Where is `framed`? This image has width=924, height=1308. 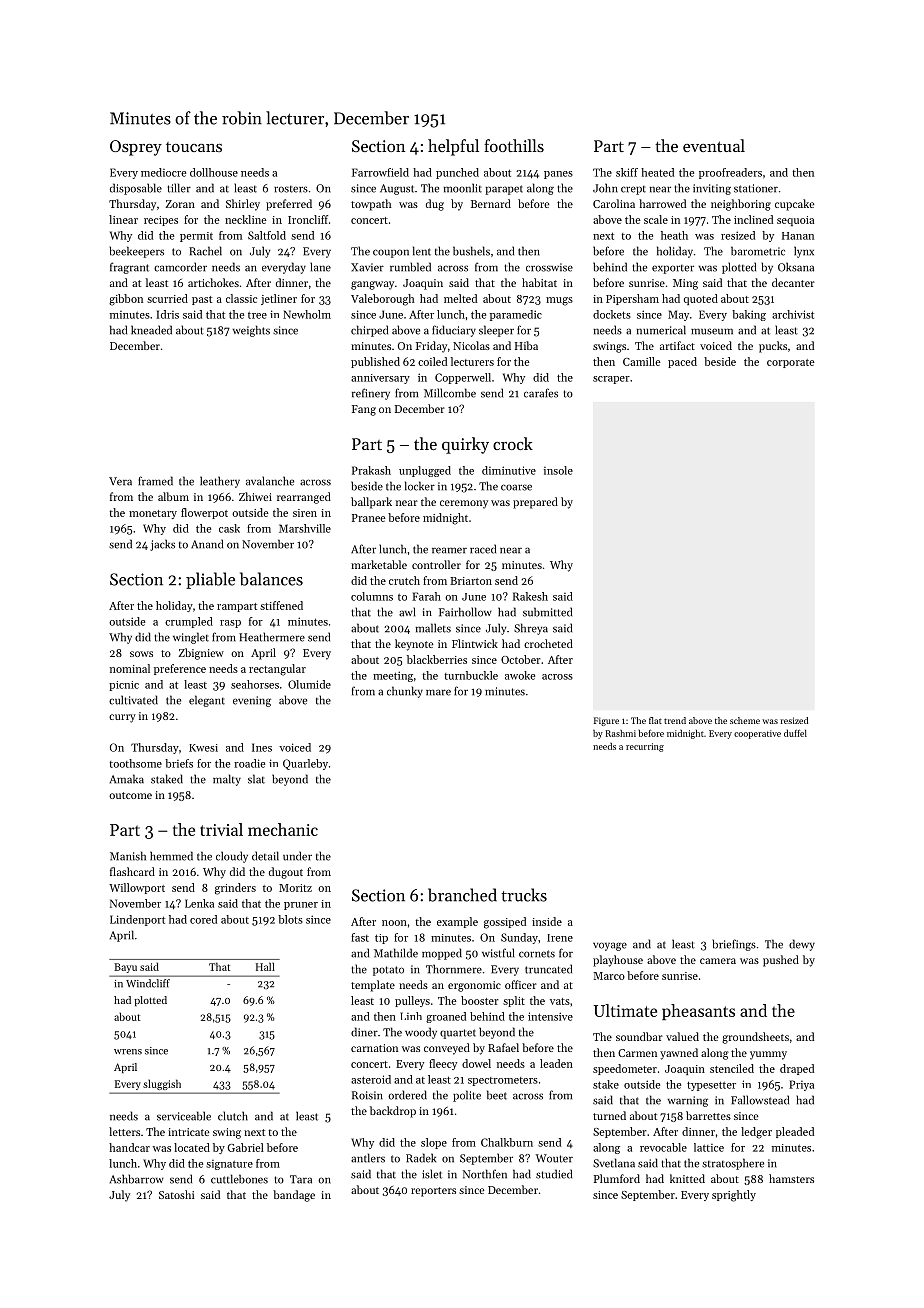
framed is located at coordinates (155, 481).
